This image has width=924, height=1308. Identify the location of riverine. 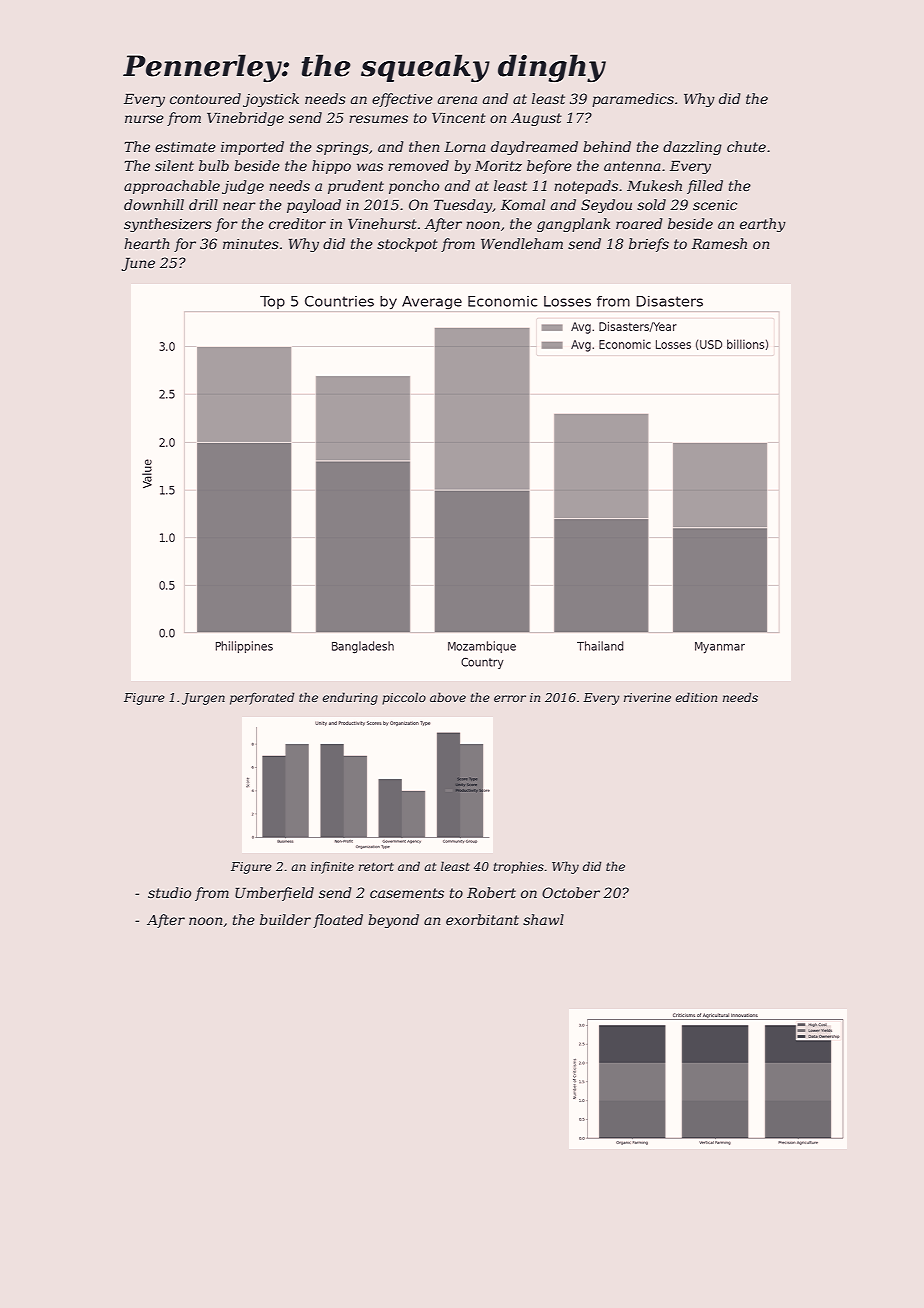
(647, 697).
